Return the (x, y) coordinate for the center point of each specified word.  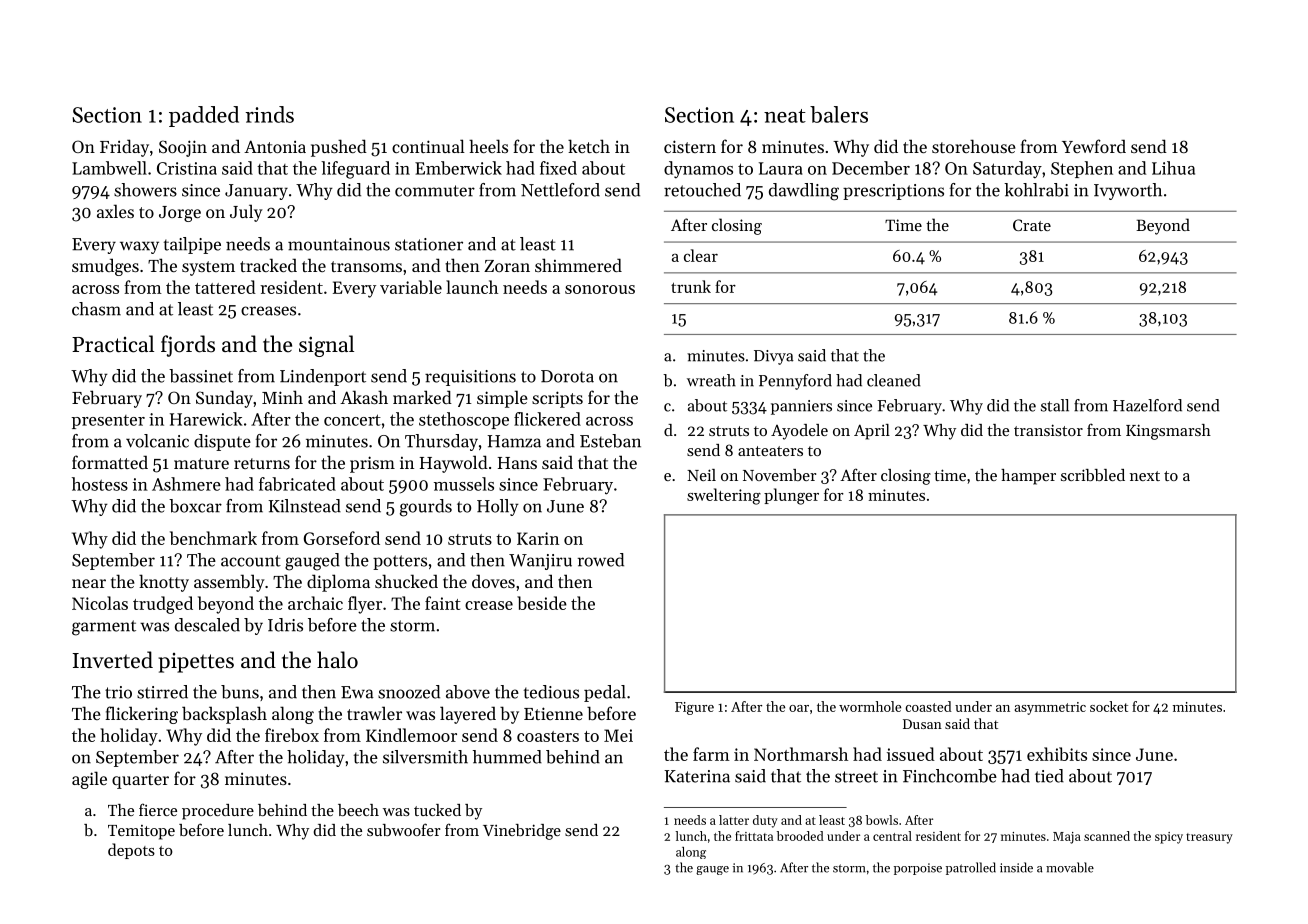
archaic (315, 603)
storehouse (974, 146)
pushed (339, 148)
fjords (188, 346)
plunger (791, 496)
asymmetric (1050, 708)
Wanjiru (540, 562)
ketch (589, 146)
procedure (218, 812)
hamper (1028, 477)
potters (400, 562)
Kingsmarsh (1168, 432)
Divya (774, 357)
